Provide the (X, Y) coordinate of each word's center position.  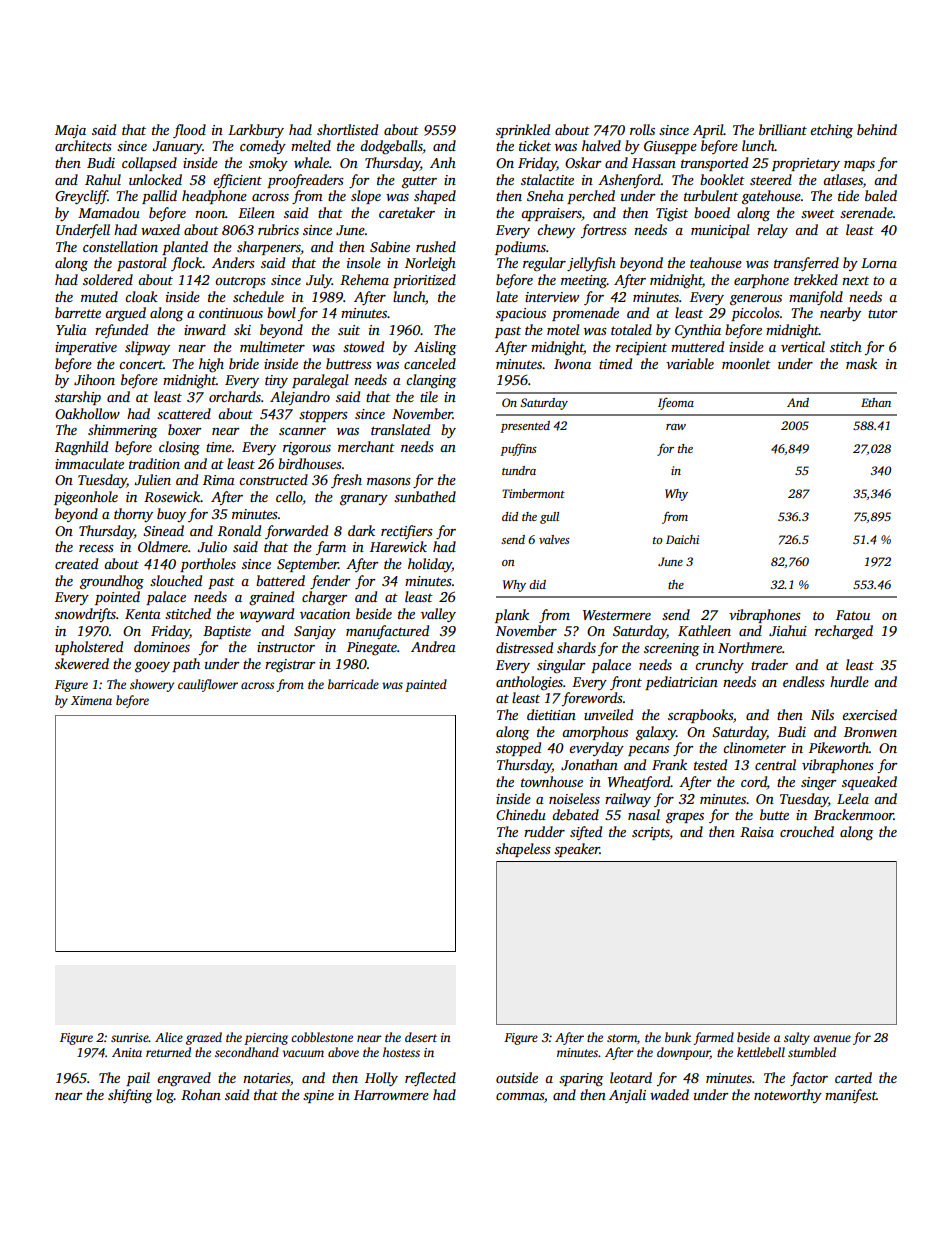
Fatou (853, 615)
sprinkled (523, 131)
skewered (82, 663)
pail (138, 1079)
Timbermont (533, 493)
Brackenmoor (854, 814)
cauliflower (208, 685)
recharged (844, 632)
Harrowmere (391, 1095)
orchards (235, 396)
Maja (70, 131)
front (626, 683)
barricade (353, 684)
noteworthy (788, 1096)
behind (877, 129)
